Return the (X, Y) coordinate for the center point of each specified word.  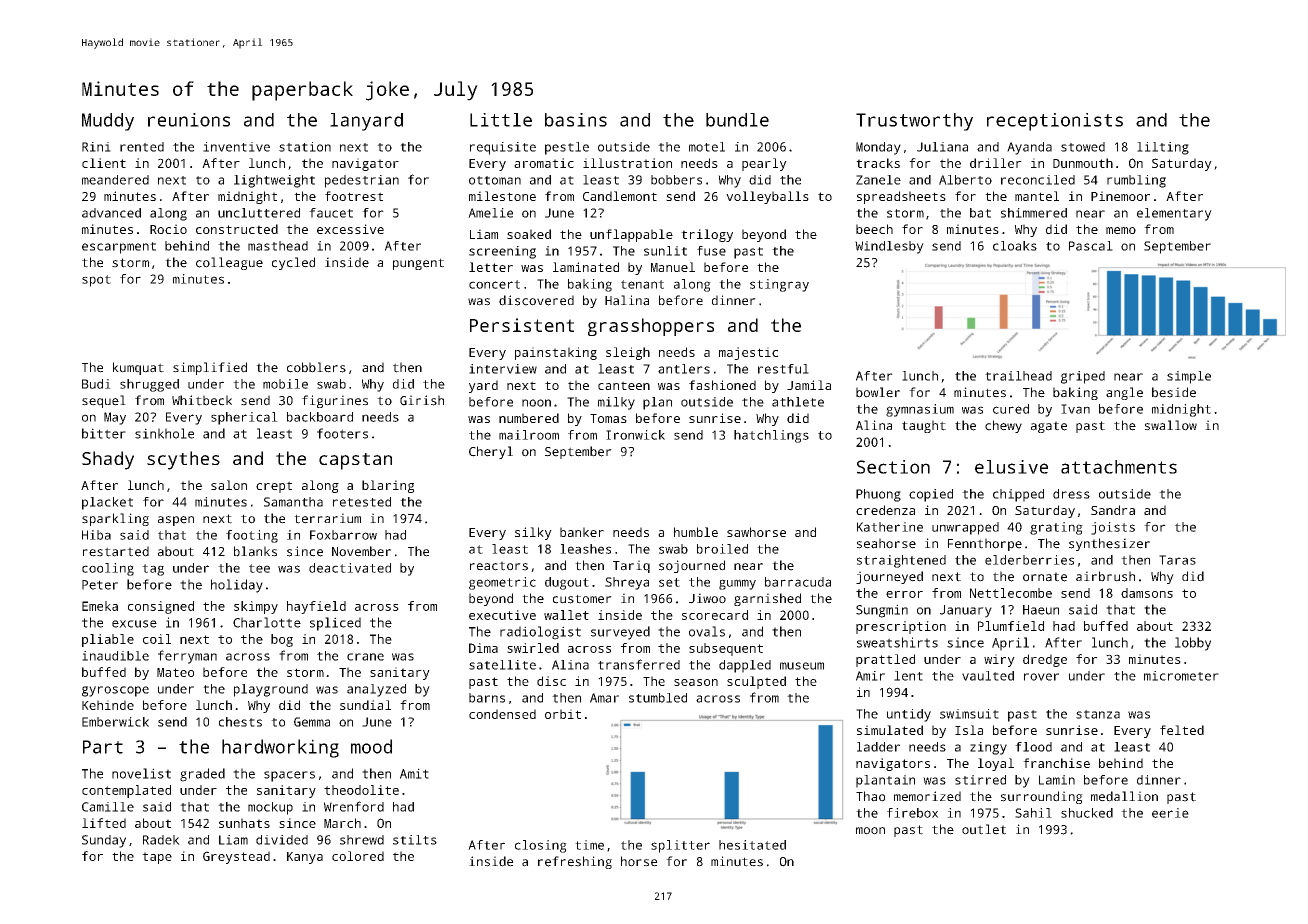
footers (342, 433)
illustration (627, 163)
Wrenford (354, 806)
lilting (1163, 148)
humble (696, 532)
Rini (96, 147)
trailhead (1018, 376)
